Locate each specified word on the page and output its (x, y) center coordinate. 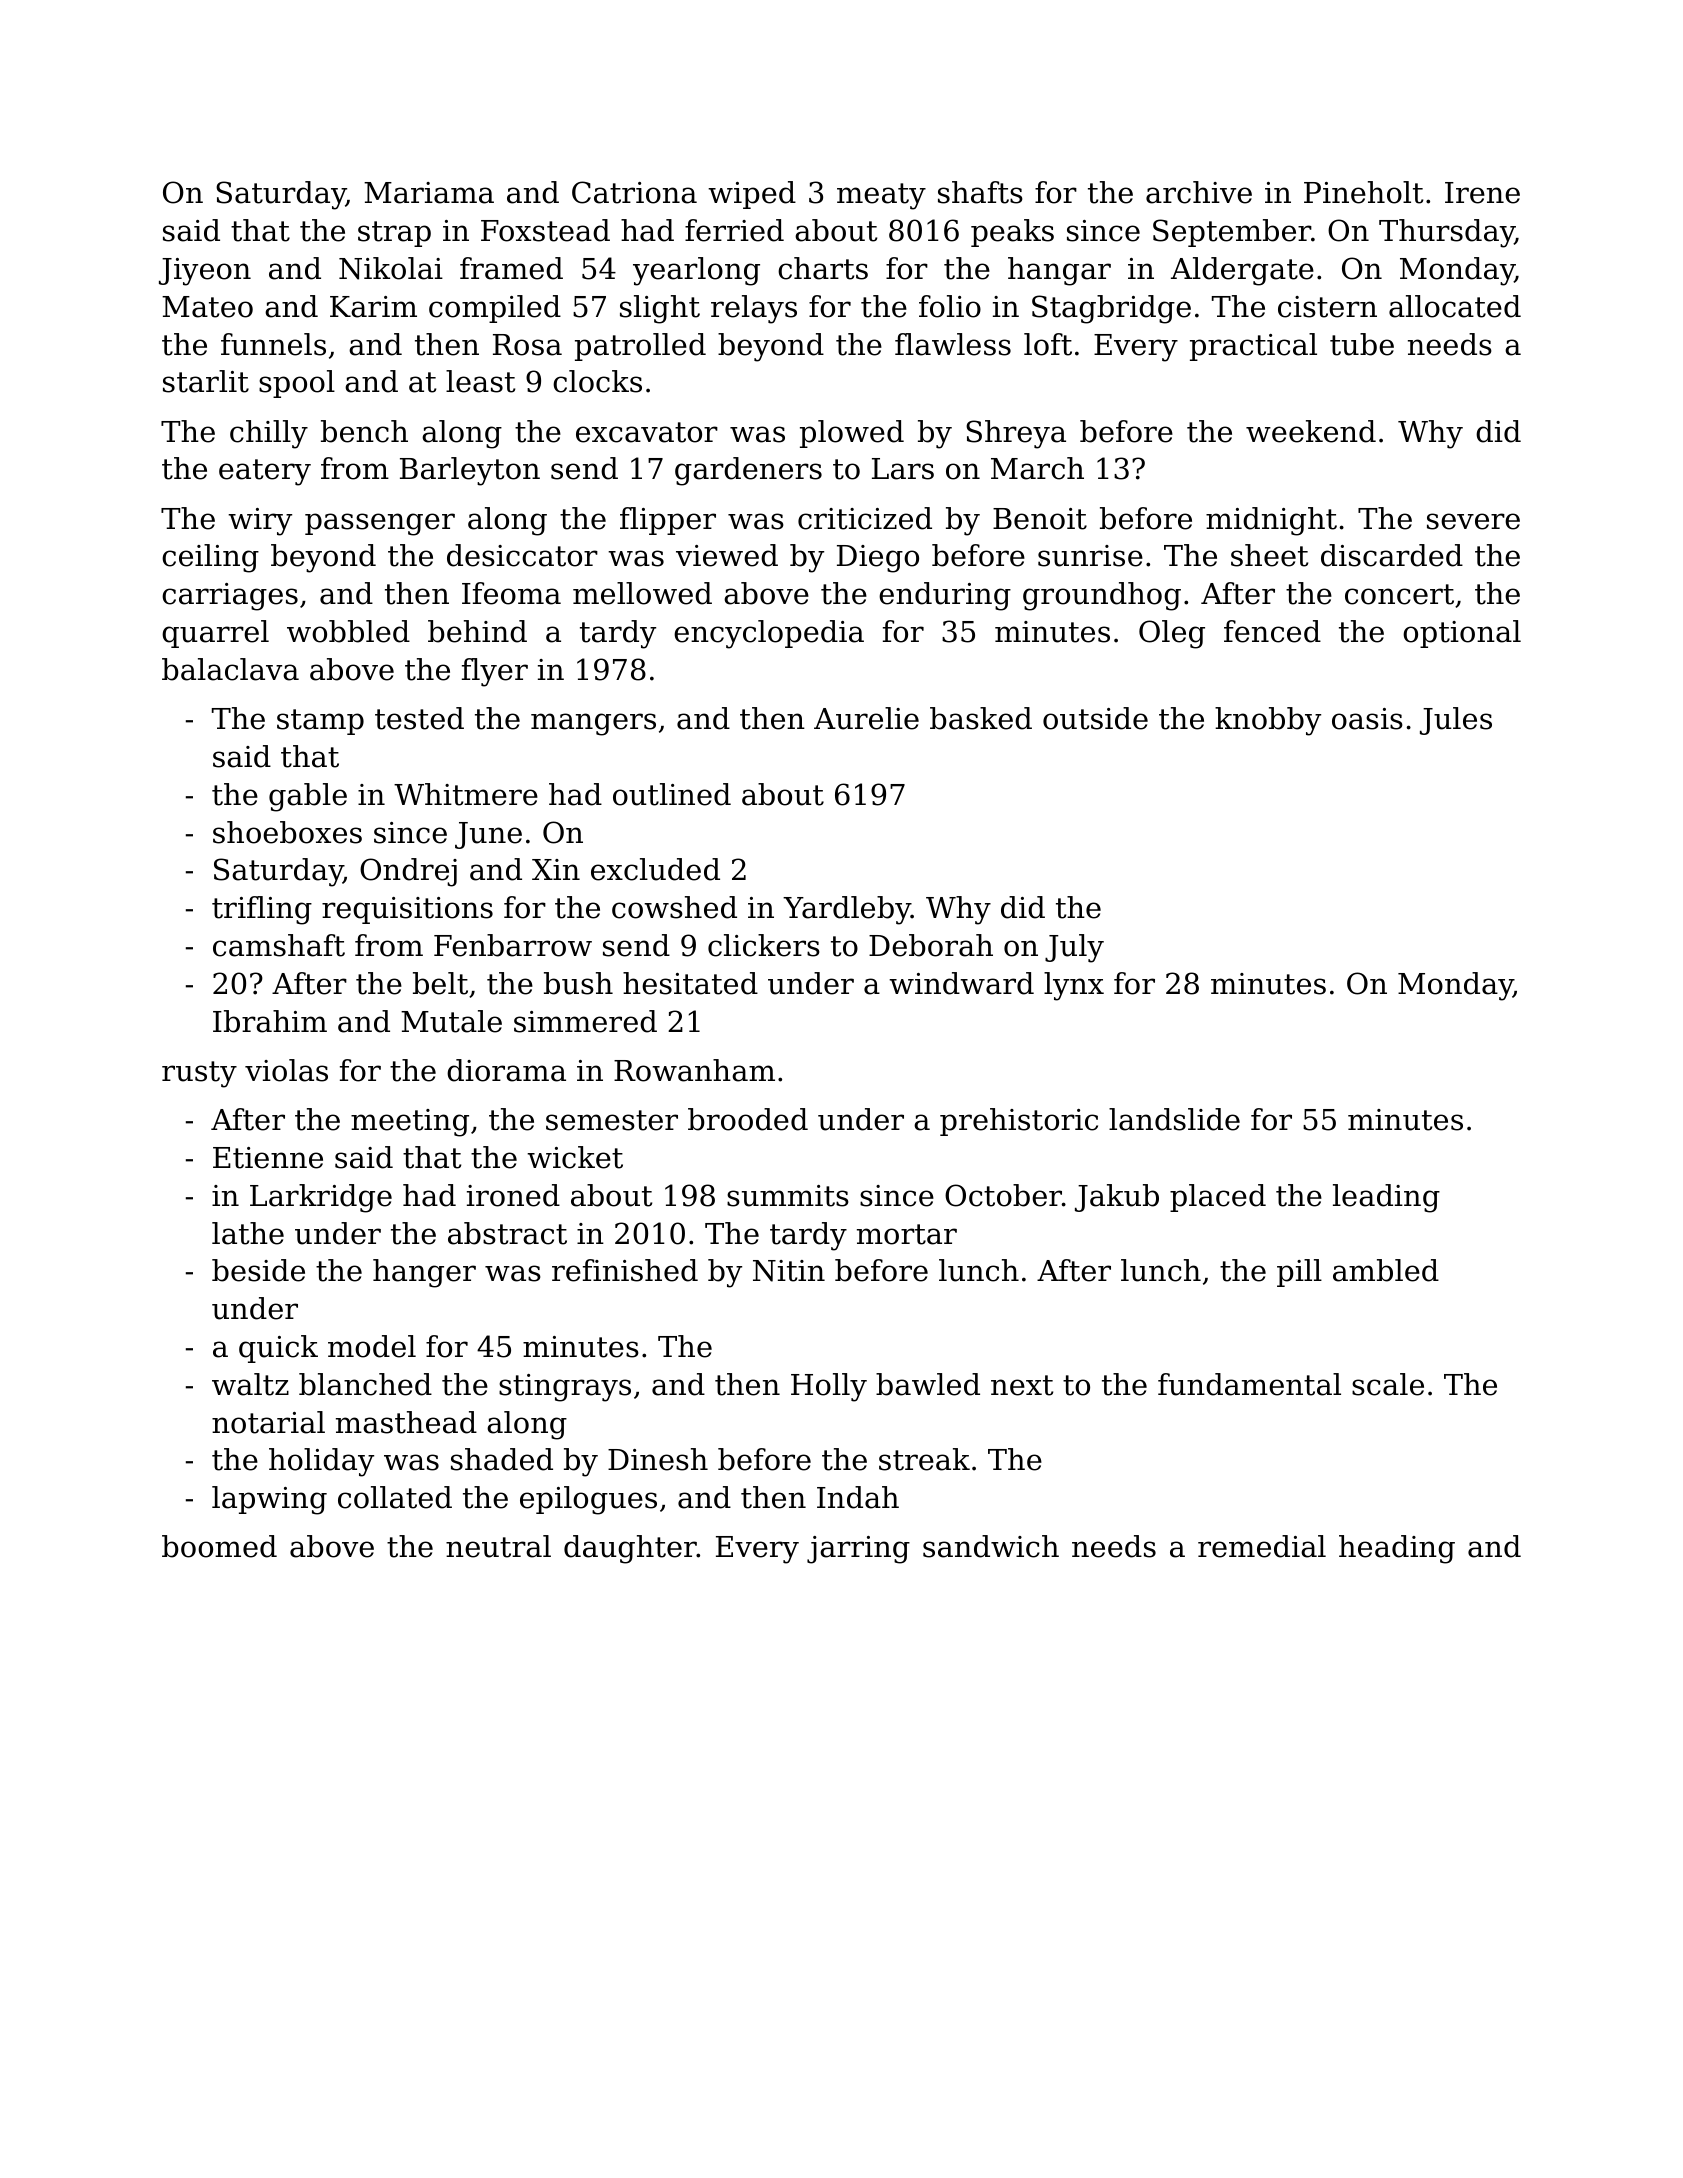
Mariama (429, 193)
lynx (1074, 986)
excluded (655, 869)
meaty (881, 196)
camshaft (279, 945)
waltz (250, 1384)
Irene (1482, 193)
